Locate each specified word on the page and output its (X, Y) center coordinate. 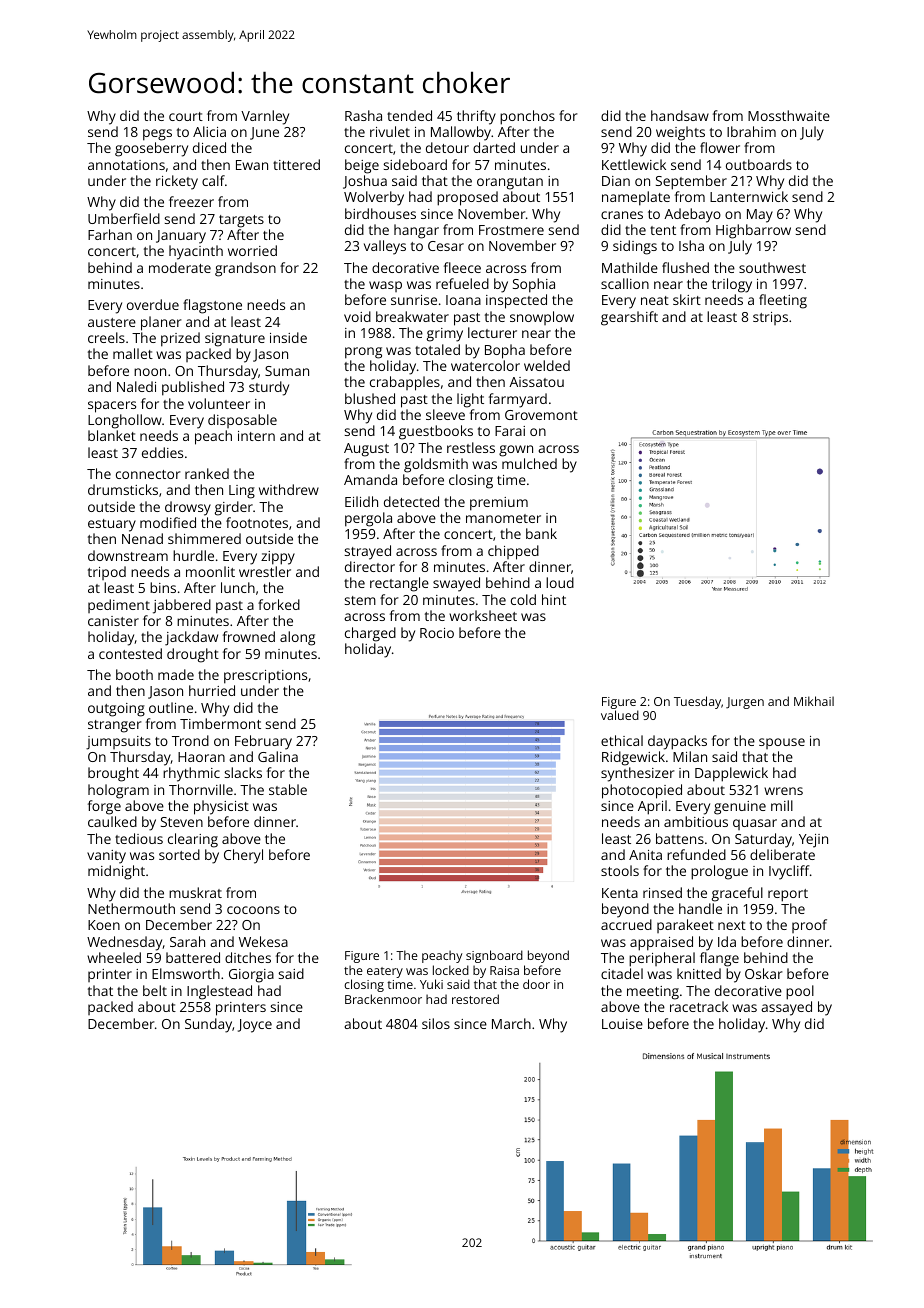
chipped (513, 552)
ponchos (527, 117)
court (186, 116)
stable (288, 789)
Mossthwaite (789, 115)
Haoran (201, 757)
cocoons (253, 910)
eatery (385, 972)
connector (148, 474)
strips (770, 318)
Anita (645, 855)
